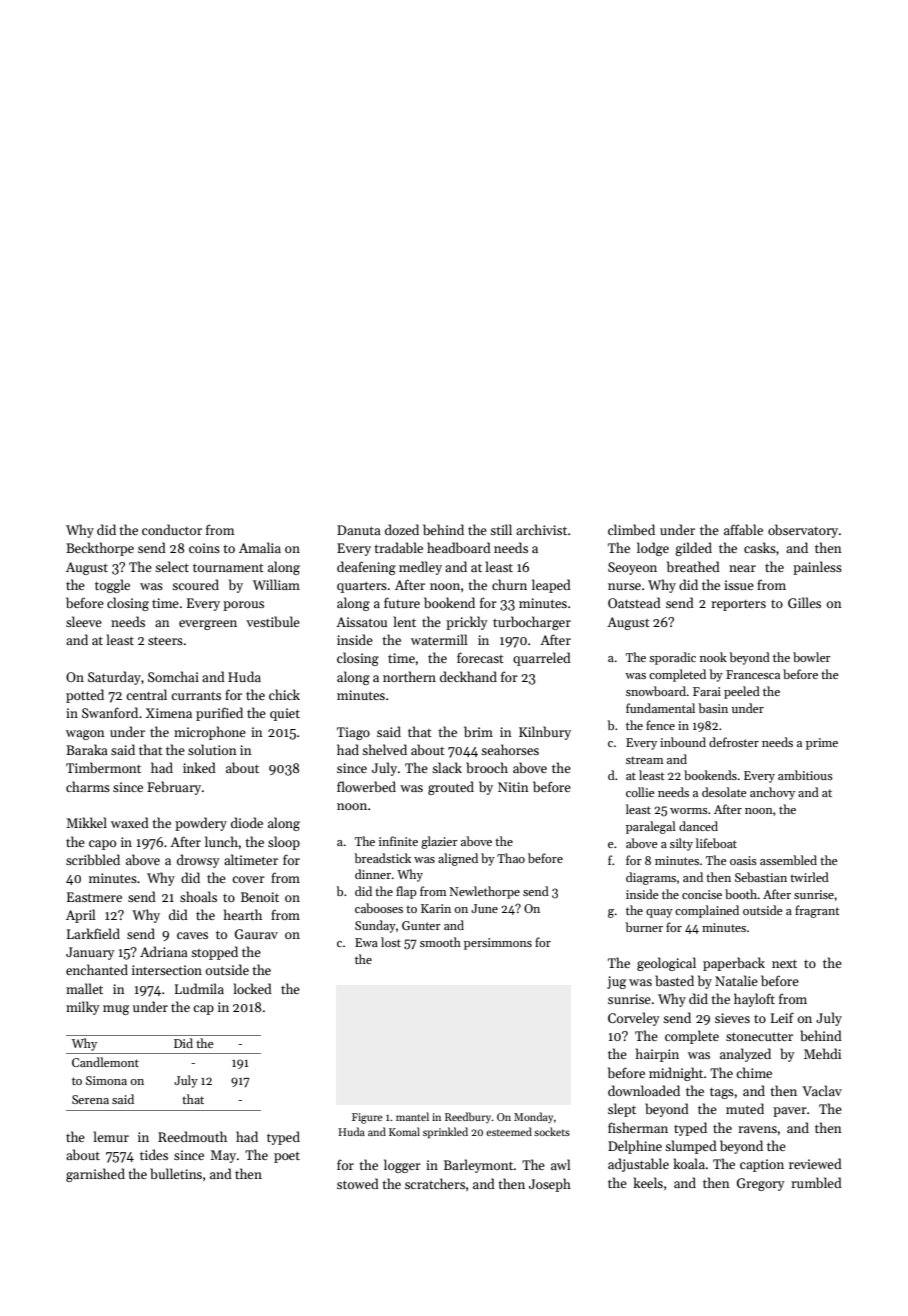  What do you see at coordinates (812, 657) in the screenshot?
I see `bowler` at bounding box center [812, 657].
